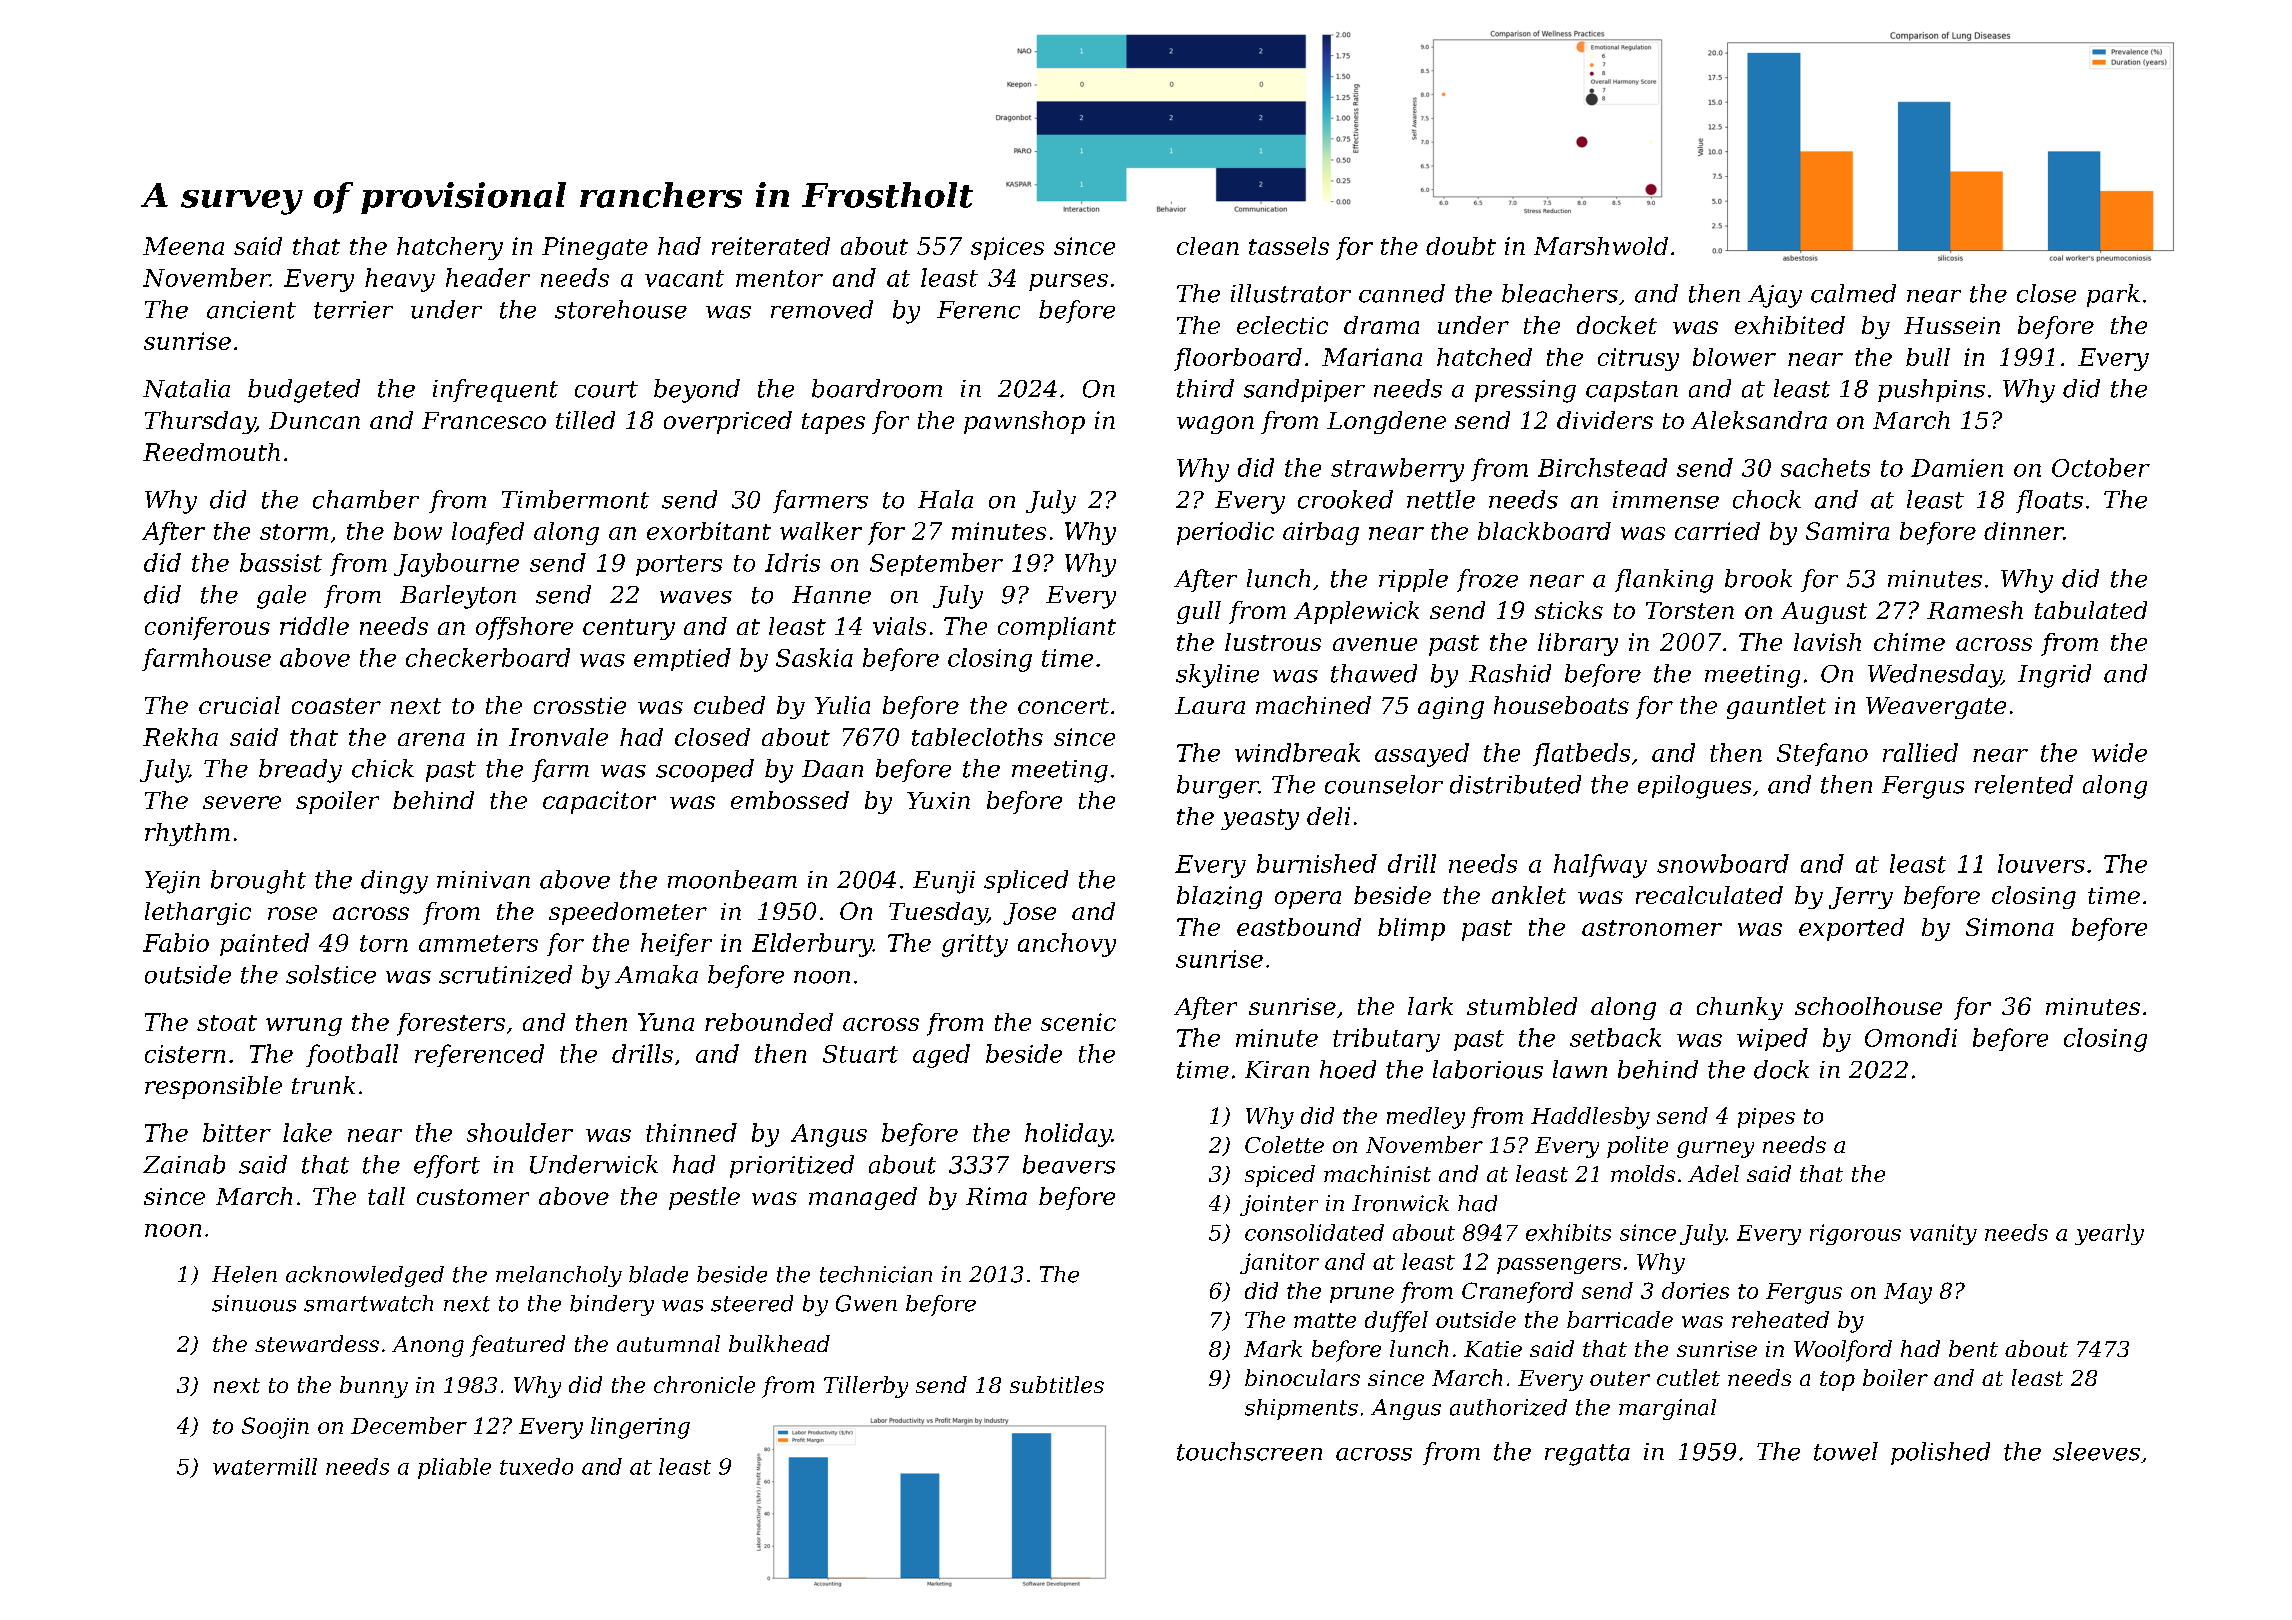 Image resolution: width=2292 pixels, height=1620 pixels. What do you see at coordinates (1766, 1118) in the screenshot?
I see `pipes` at bounding box center [1766, 1118].
